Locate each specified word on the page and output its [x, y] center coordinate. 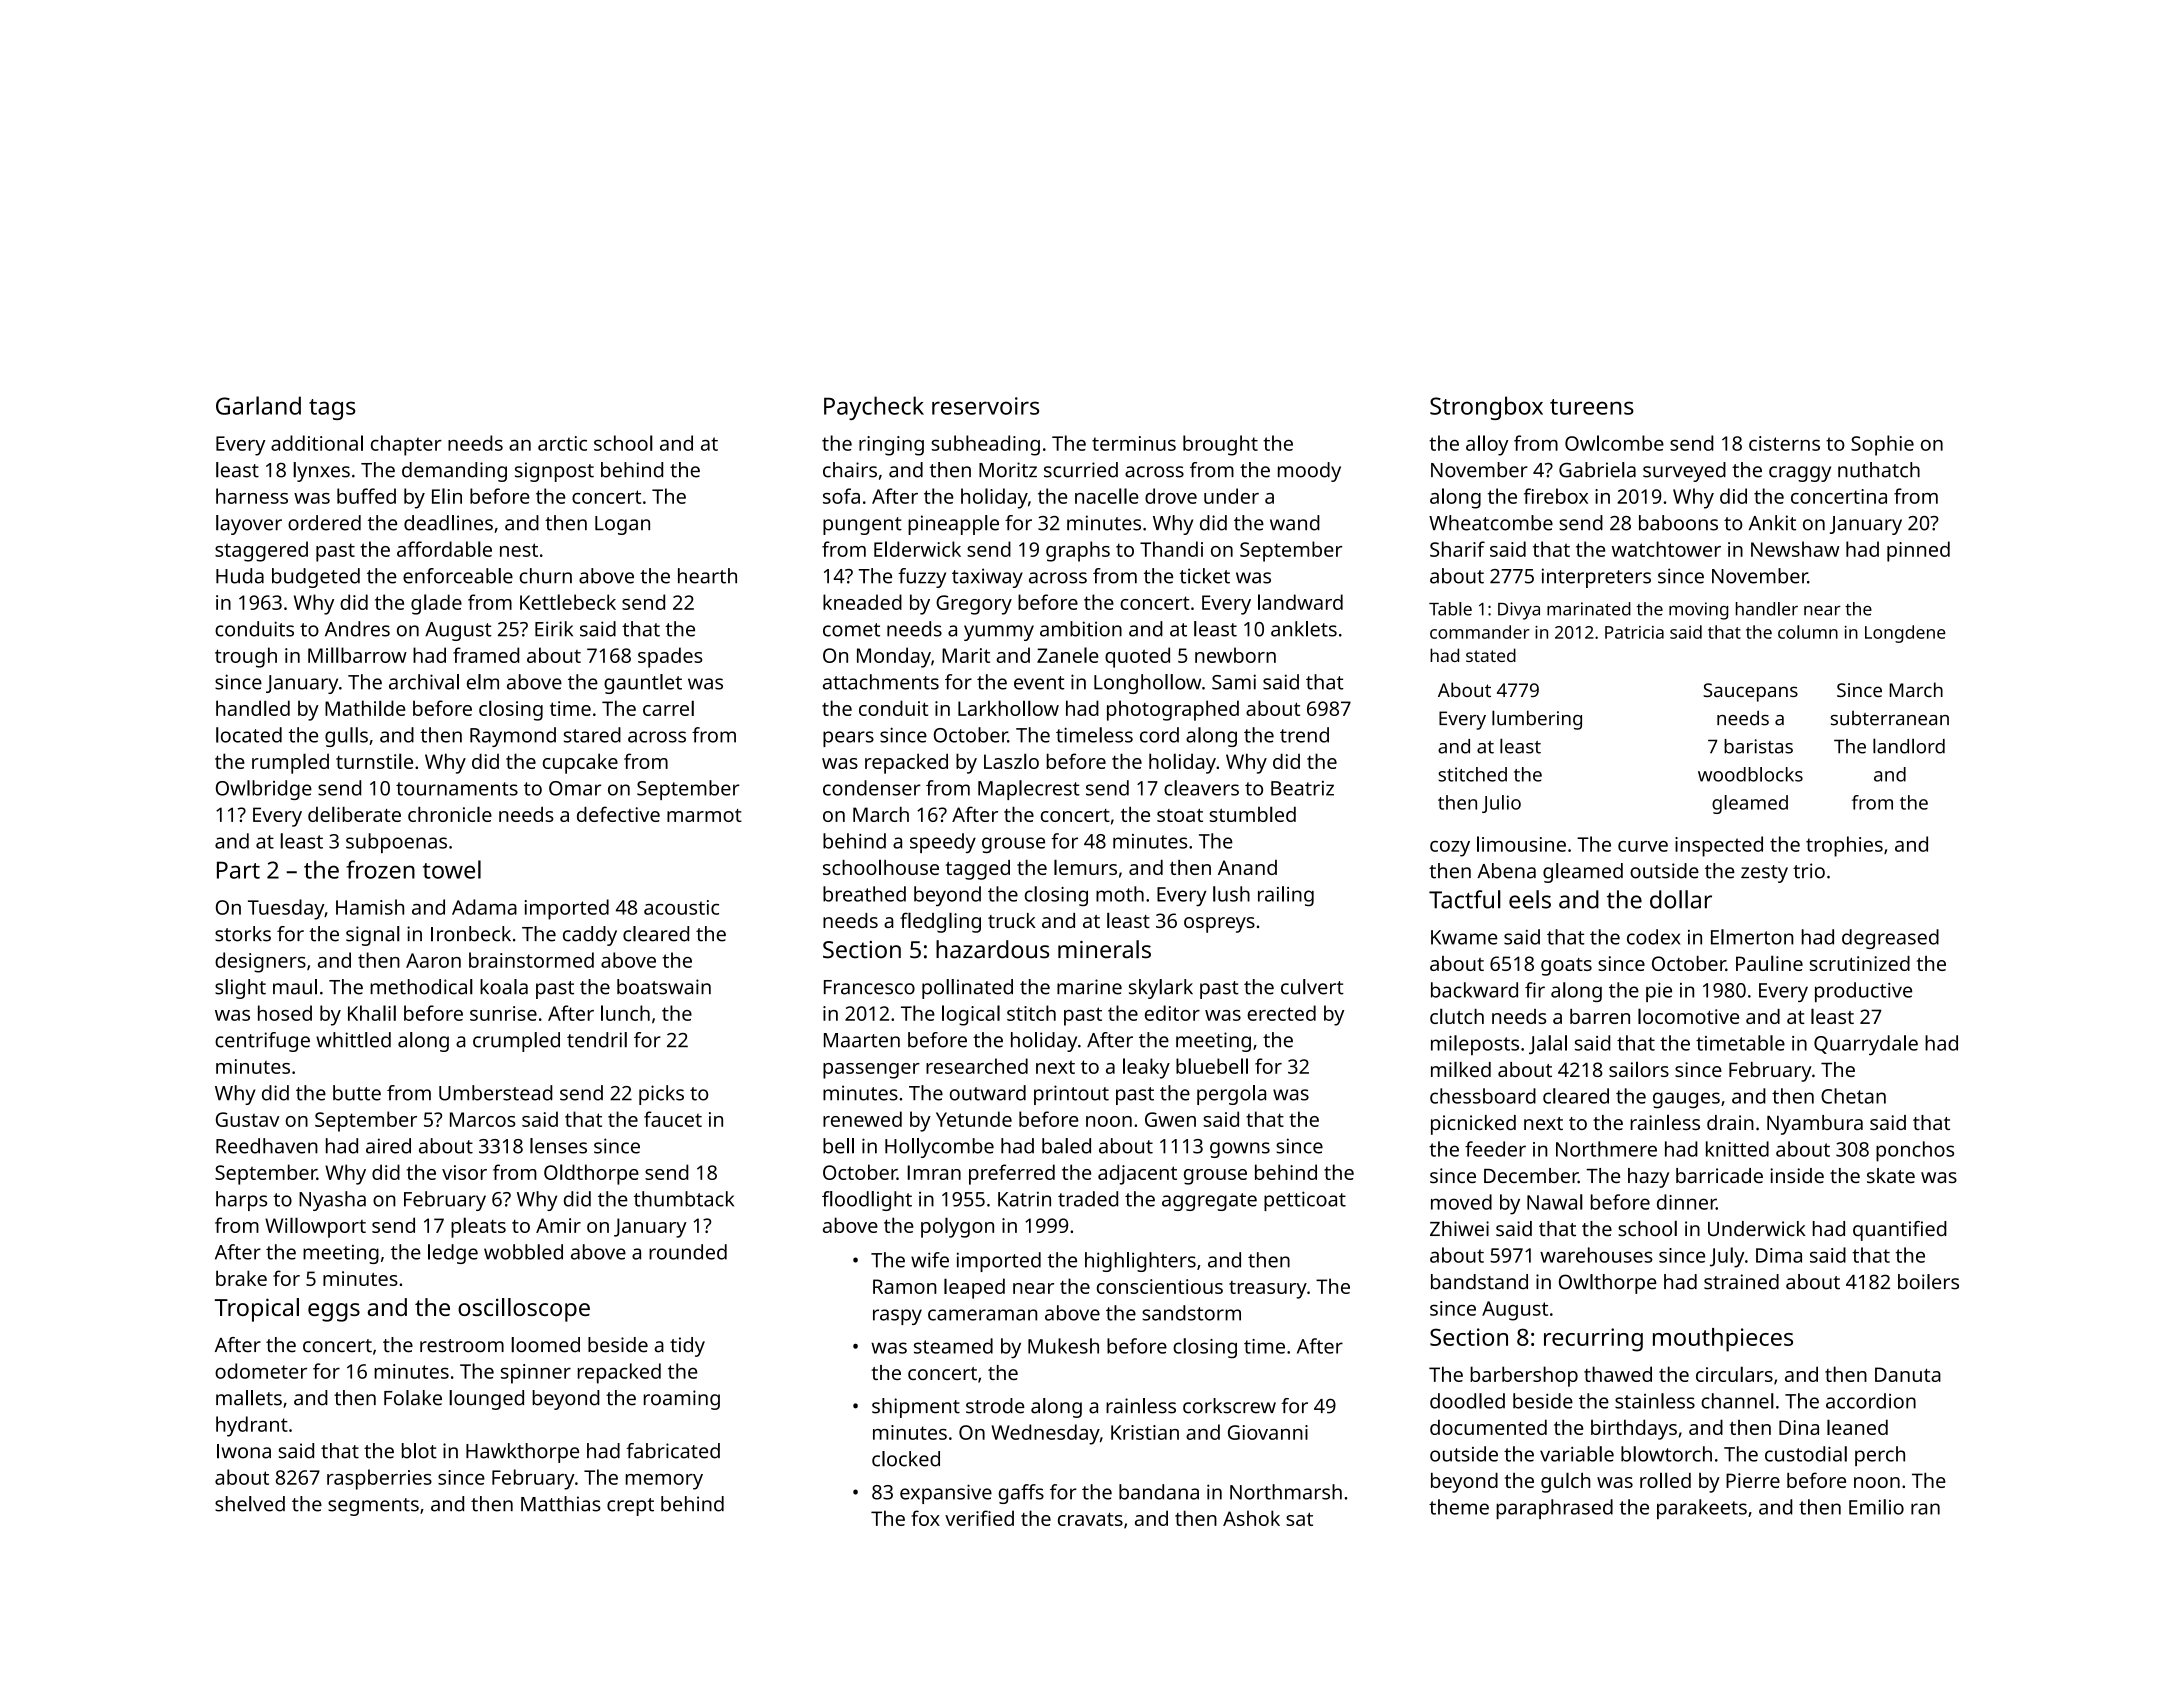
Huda [240, 576]
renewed [862, 1119]
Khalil [372, 1013]
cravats [1090, 1519]
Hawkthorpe [522, 1453]
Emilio [1876, 1507]
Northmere [1606, 1149]
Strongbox [1486, 408]
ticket [1204, 576]
